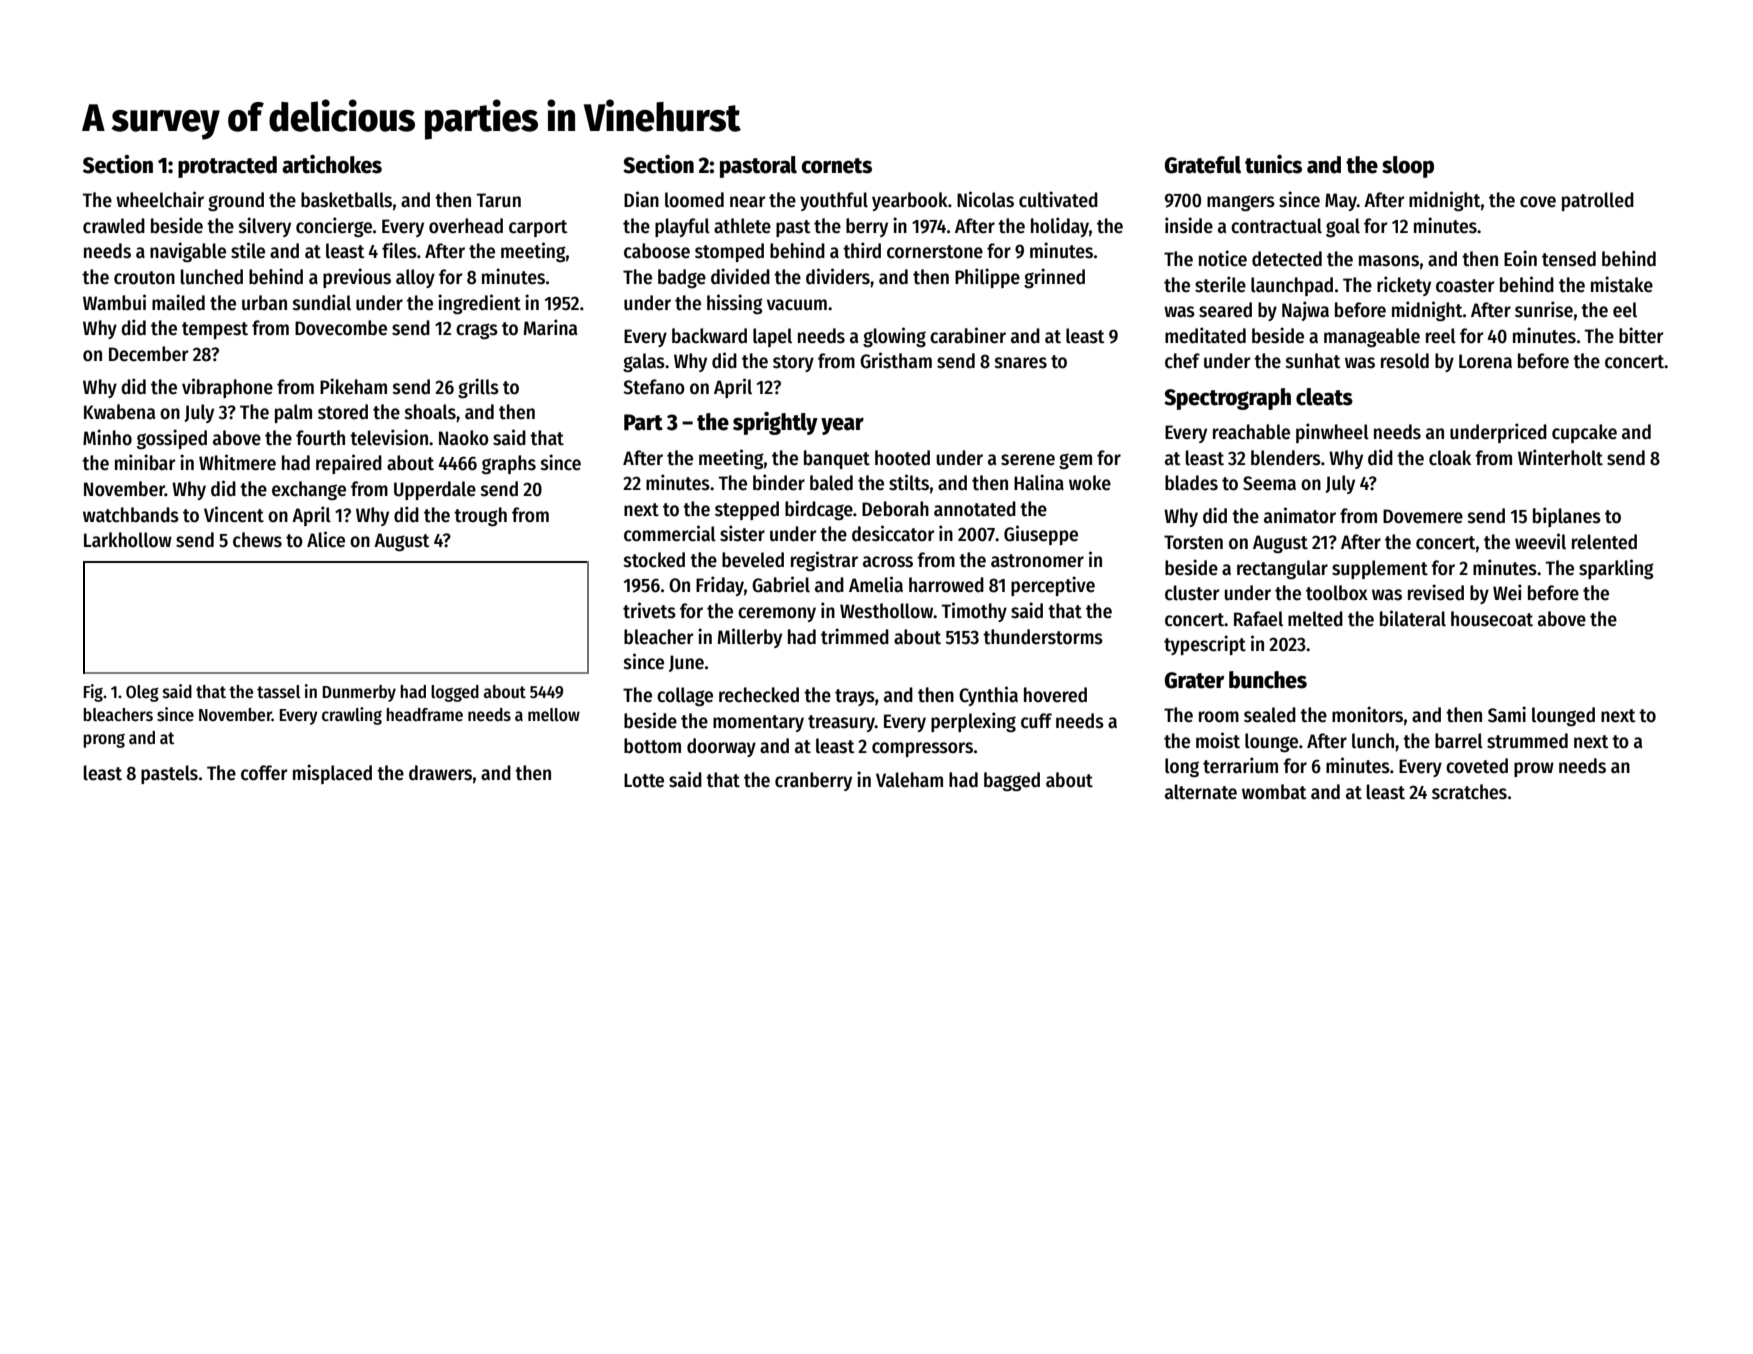 This image has width=1753, height=1354. What do you see at coordinates (1203, 165) in the image?
I see `Grateful` at bounding box center [1203, 165].
